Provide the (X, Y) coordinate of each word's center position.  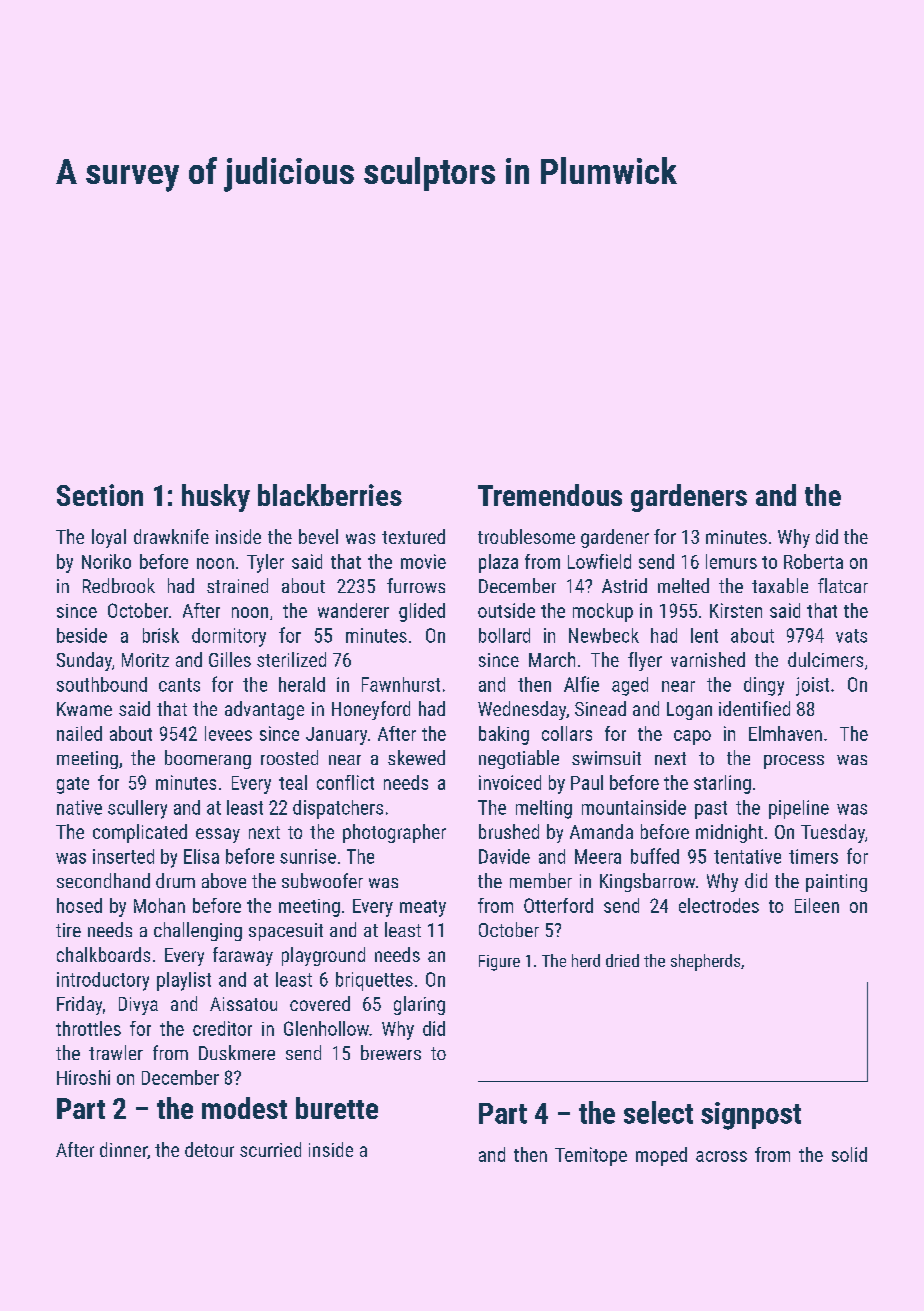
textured (413, 536)
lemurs (731, 561)
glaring (419, 1005)
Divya (138, 1006)
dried (622, 960)
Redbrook (119, 585)
